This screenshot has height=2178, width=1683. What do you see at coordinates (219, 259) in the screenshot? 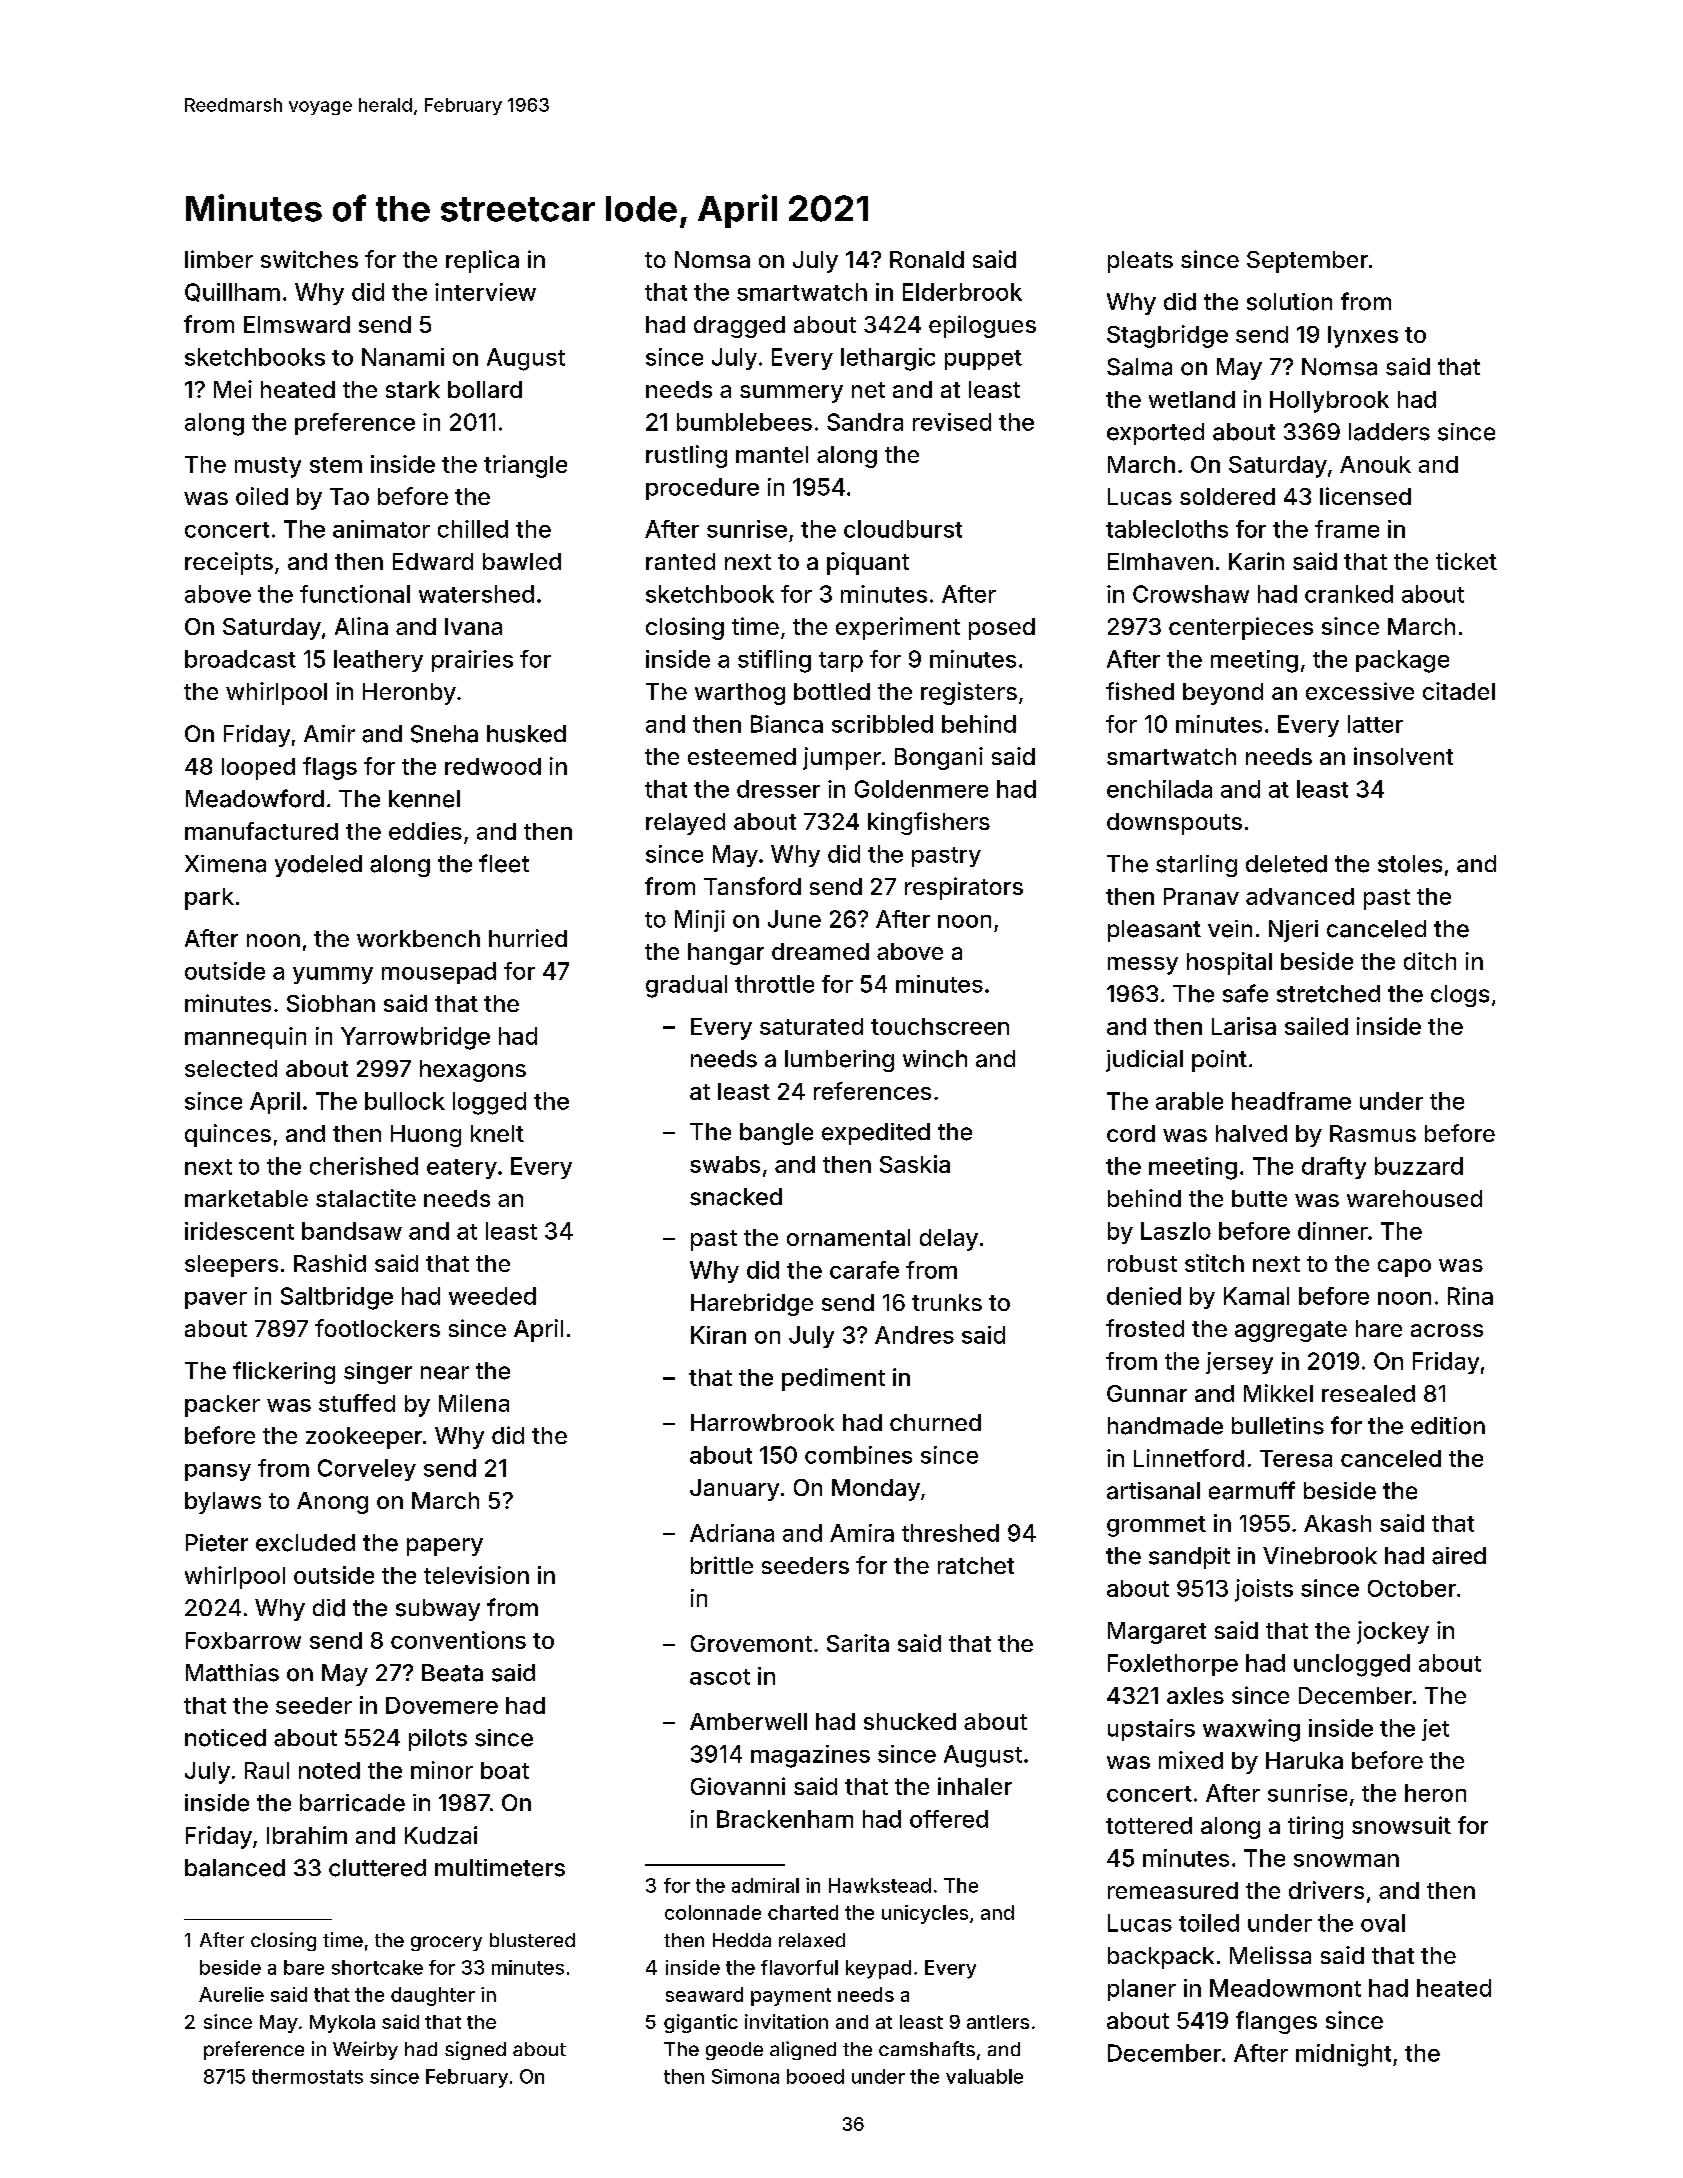
I see `limber` at bounding box center [219, 259].
